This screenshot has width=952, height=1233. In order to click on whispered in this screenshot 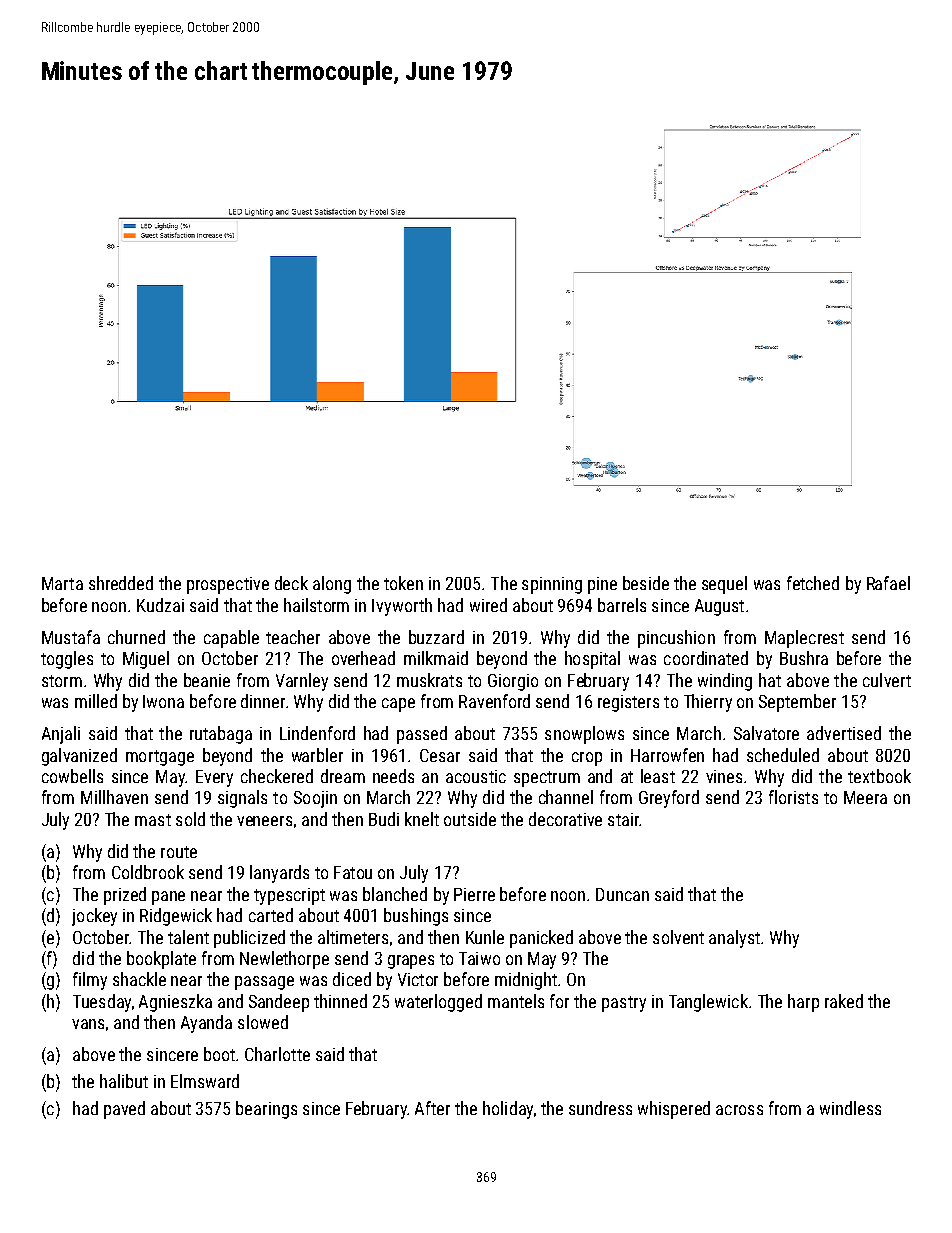, I will do `click(674, 1110)`.
